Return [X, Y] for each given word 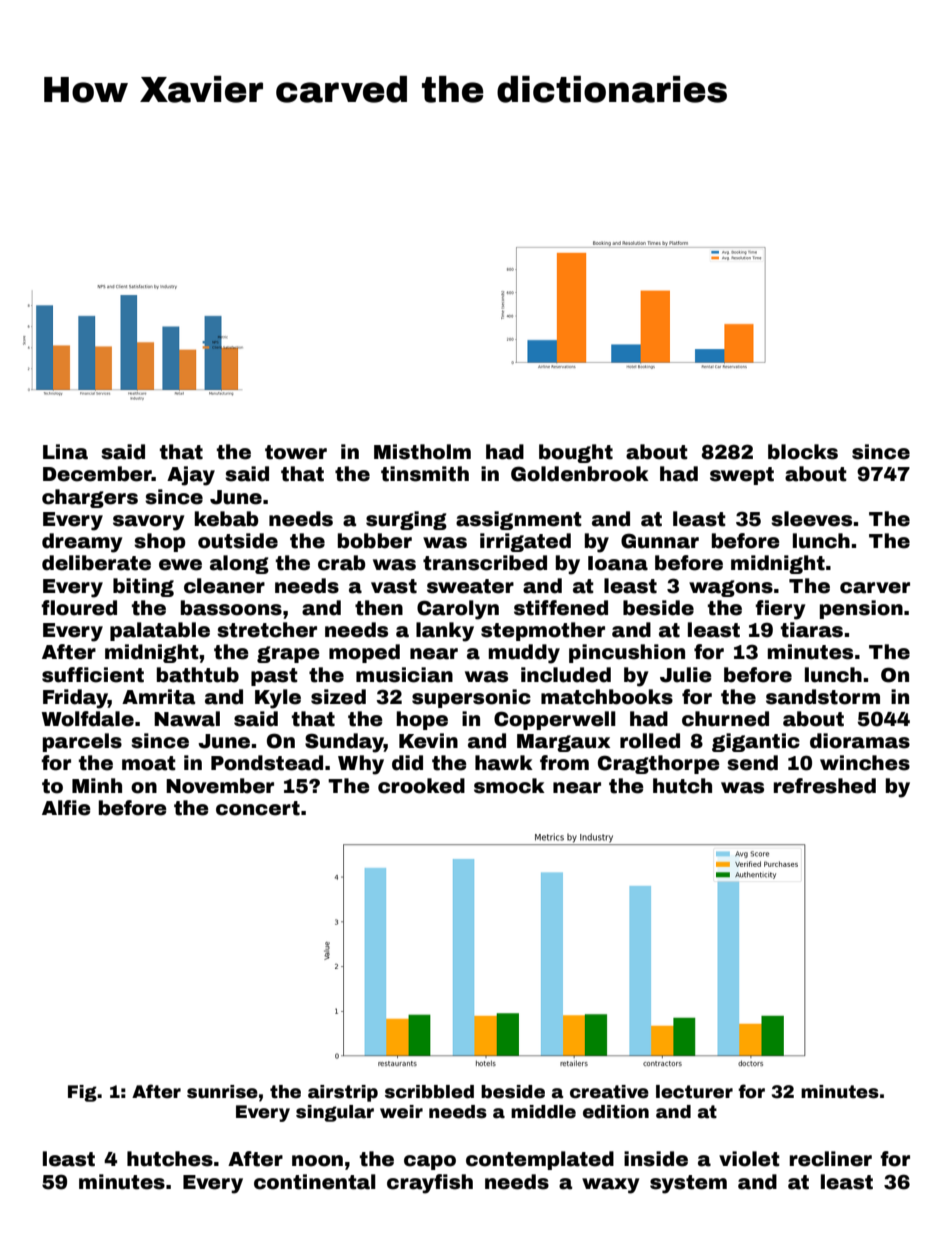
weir [401, 1112]
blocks [803, 452]
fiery [780, 610]
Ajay [191, 476]
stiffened [561, 608]
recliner [831, 1159]
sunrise [222, 1092]
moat [149, 763]
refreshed [825, 786]
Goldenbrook [580, 474]
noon [317, 1161]
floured [79, 608]
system [688, 1184]
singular [335, 1113]
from [564, 763]
